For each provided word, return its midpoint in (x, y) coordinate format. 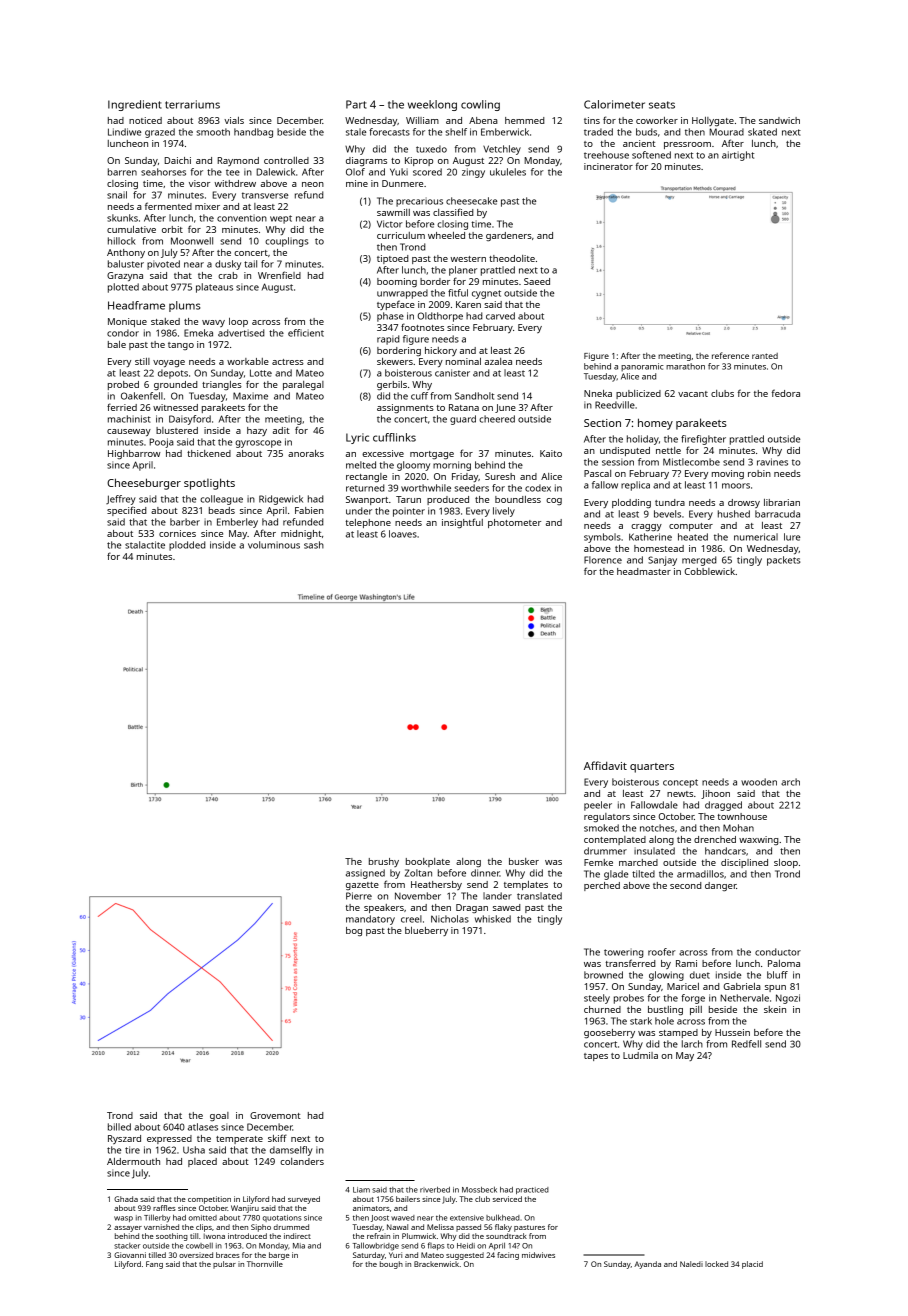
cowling (480, 105)
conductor (778, 952)
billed (119, 1127)
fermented (168, 206)
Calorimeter (614, 104)
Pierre (359, 896)
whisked (493, 919)
